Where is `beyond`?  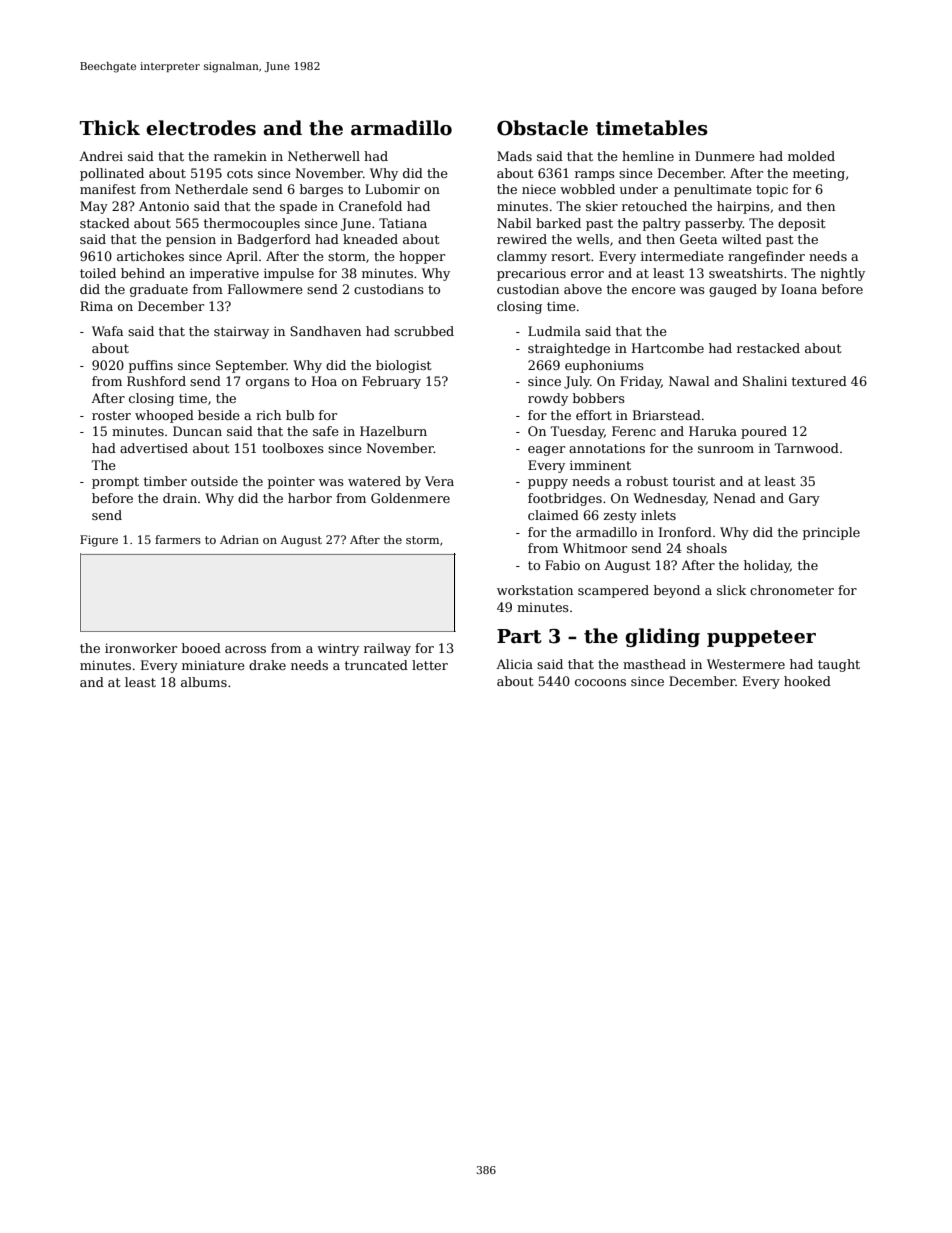
beyond is located at coordinates (677, 591).
